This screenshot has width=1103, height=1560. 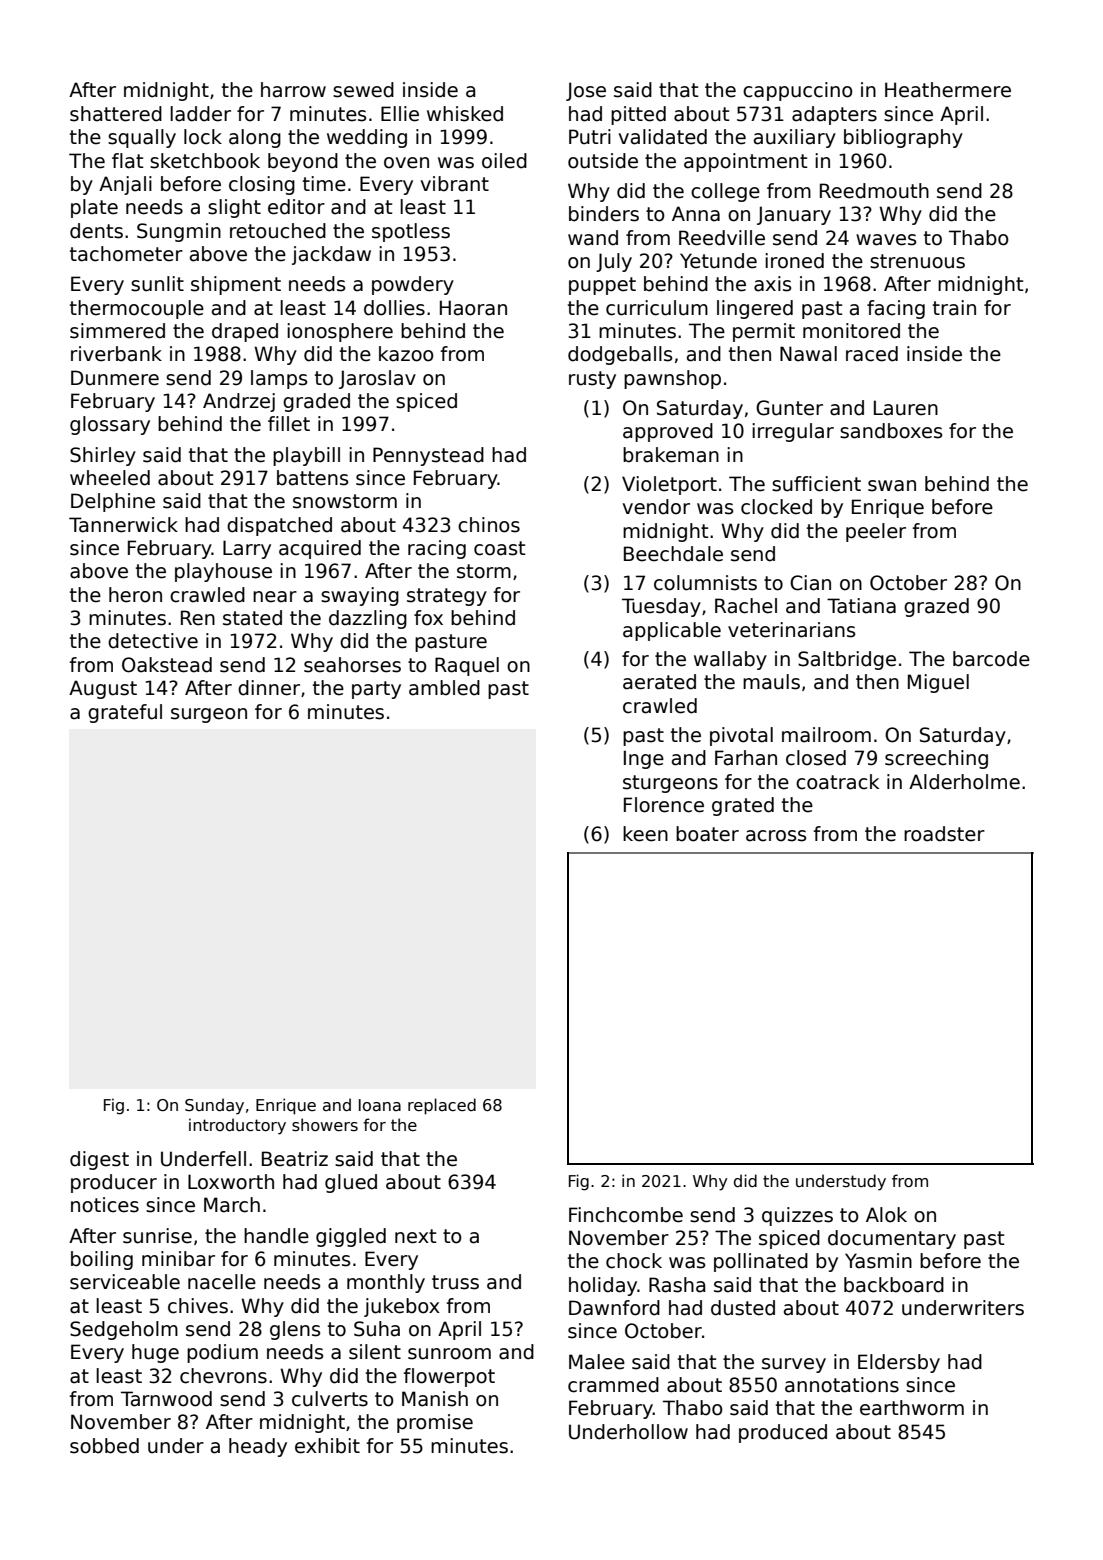 What do you see at coordinates (252, 618) in the screenshot?
I see `stated` at bounding box center [252, 618].
